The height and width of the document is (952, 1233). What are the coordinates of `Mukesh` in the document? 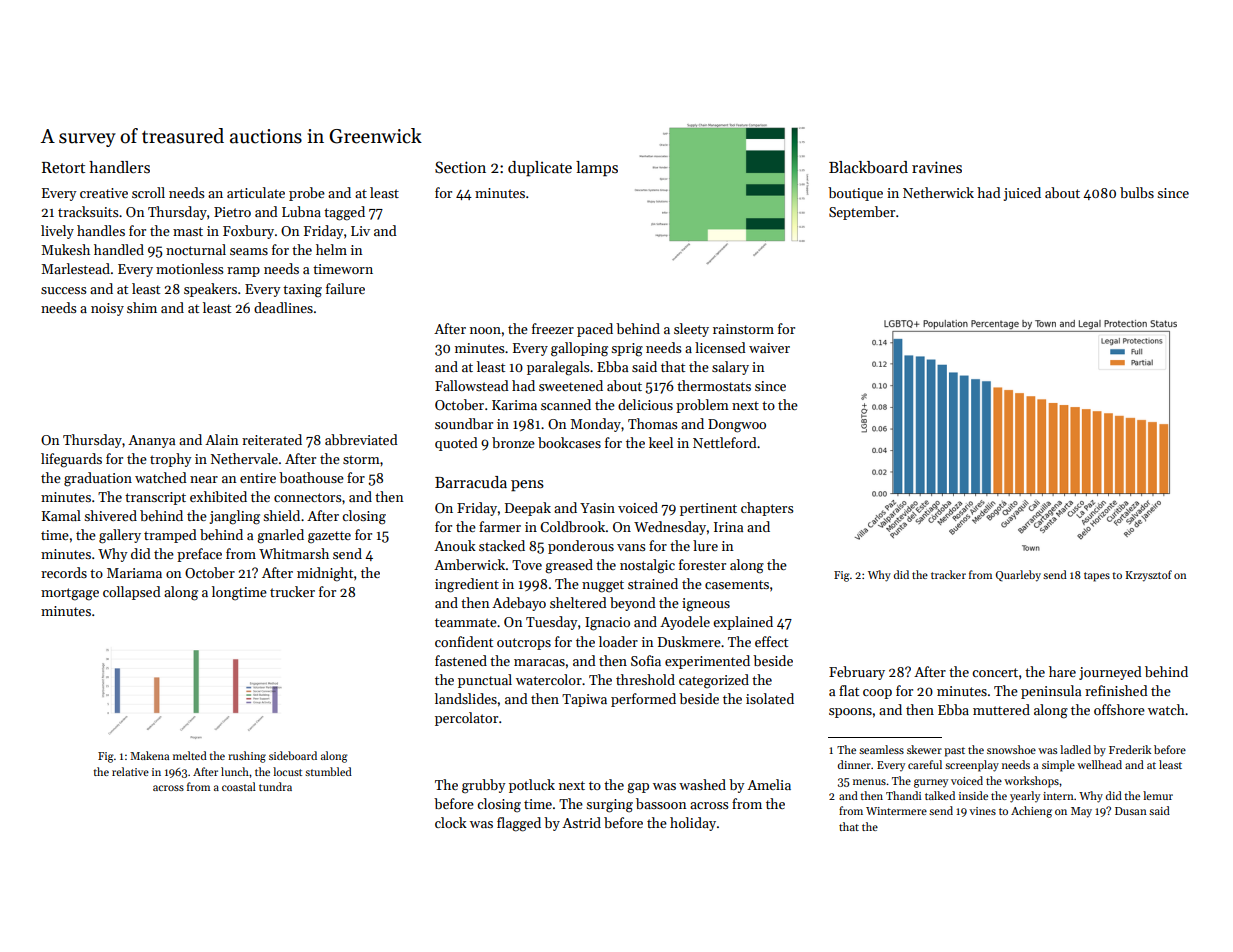 It's located at (65, 249).
